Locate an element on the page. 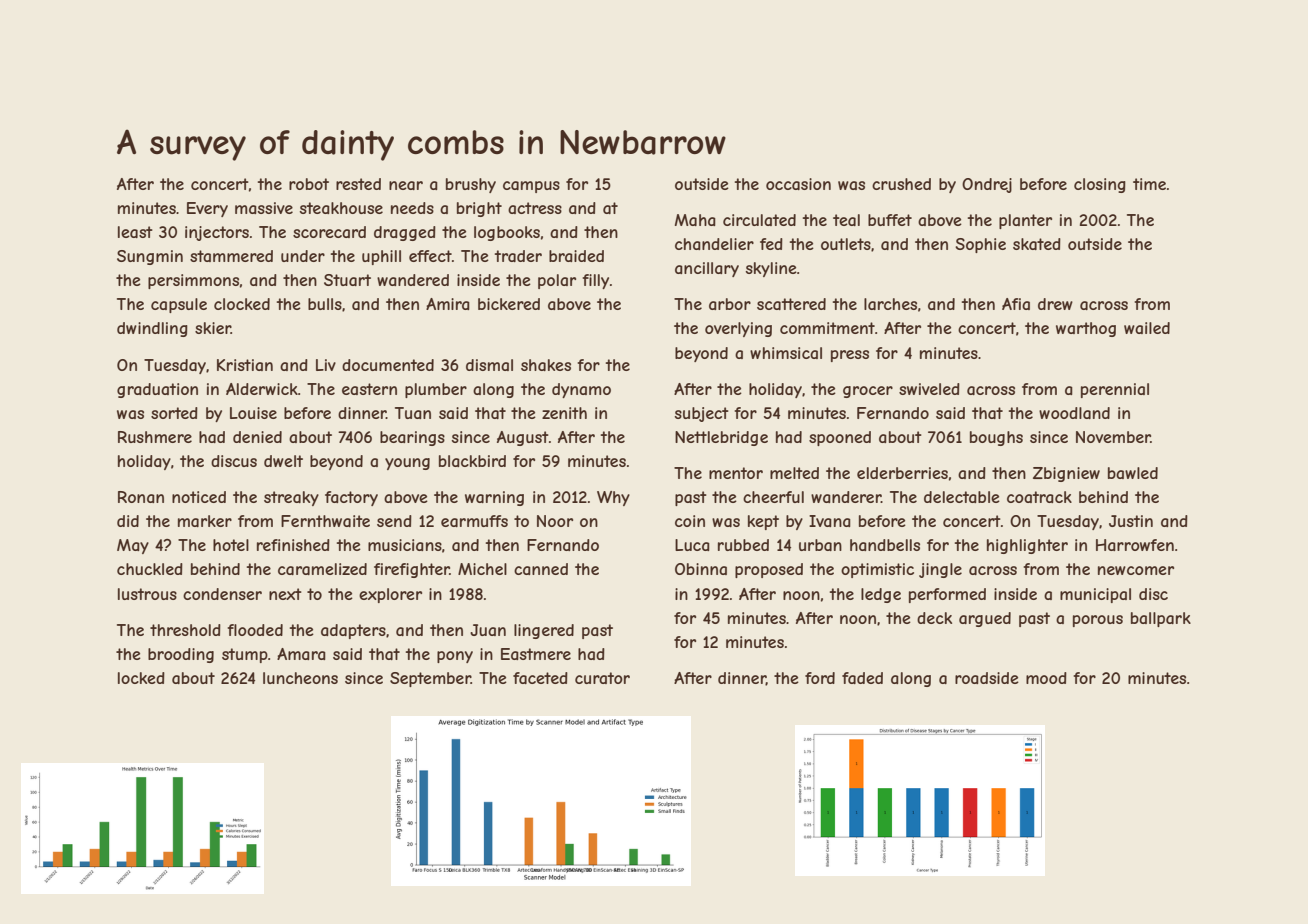 This page has width=1308, height=924. skated is located at coordinates (1037, 244).
